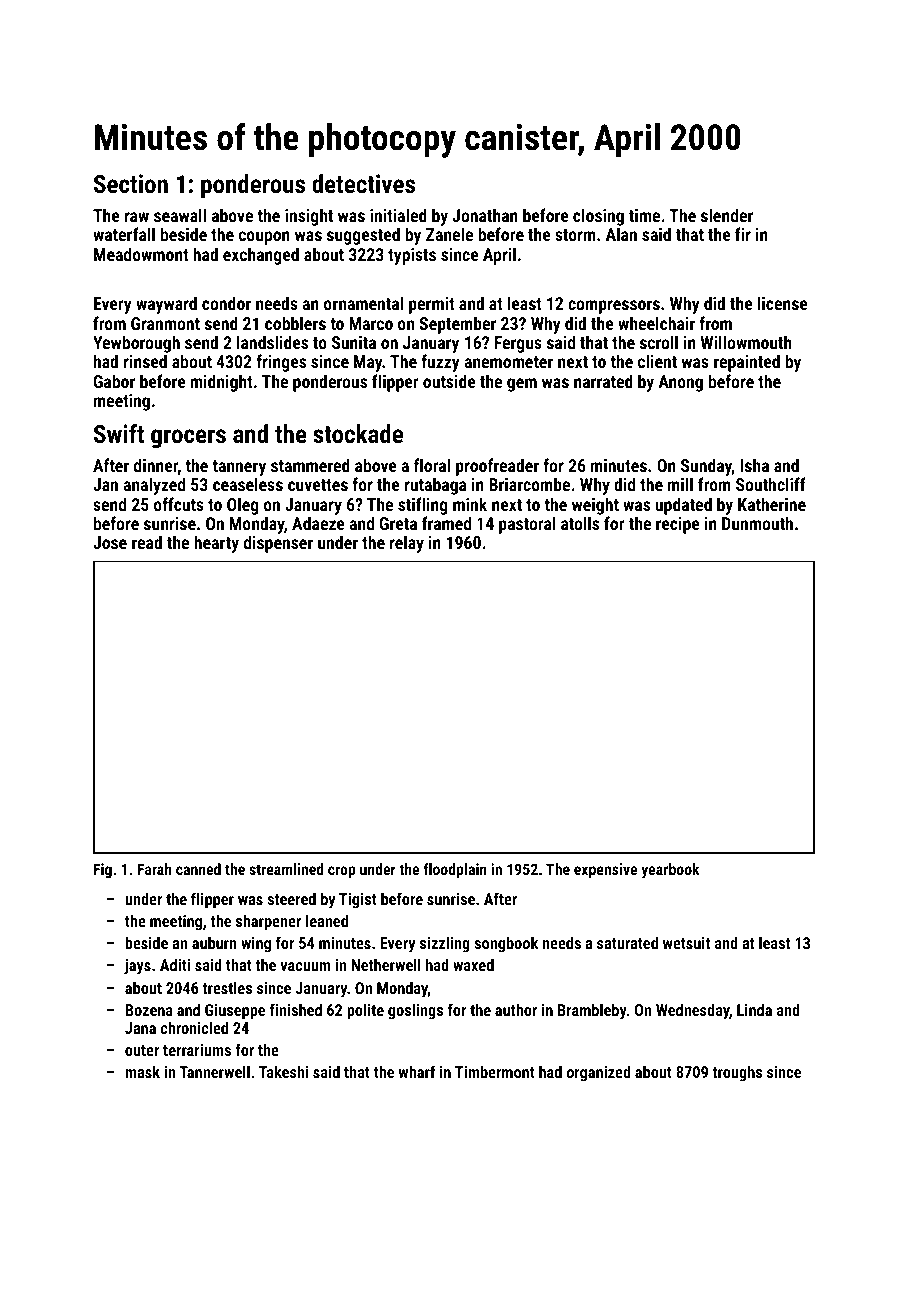 This document has width=908, height=1316. I want to click on stockade, so click(358, 433).
